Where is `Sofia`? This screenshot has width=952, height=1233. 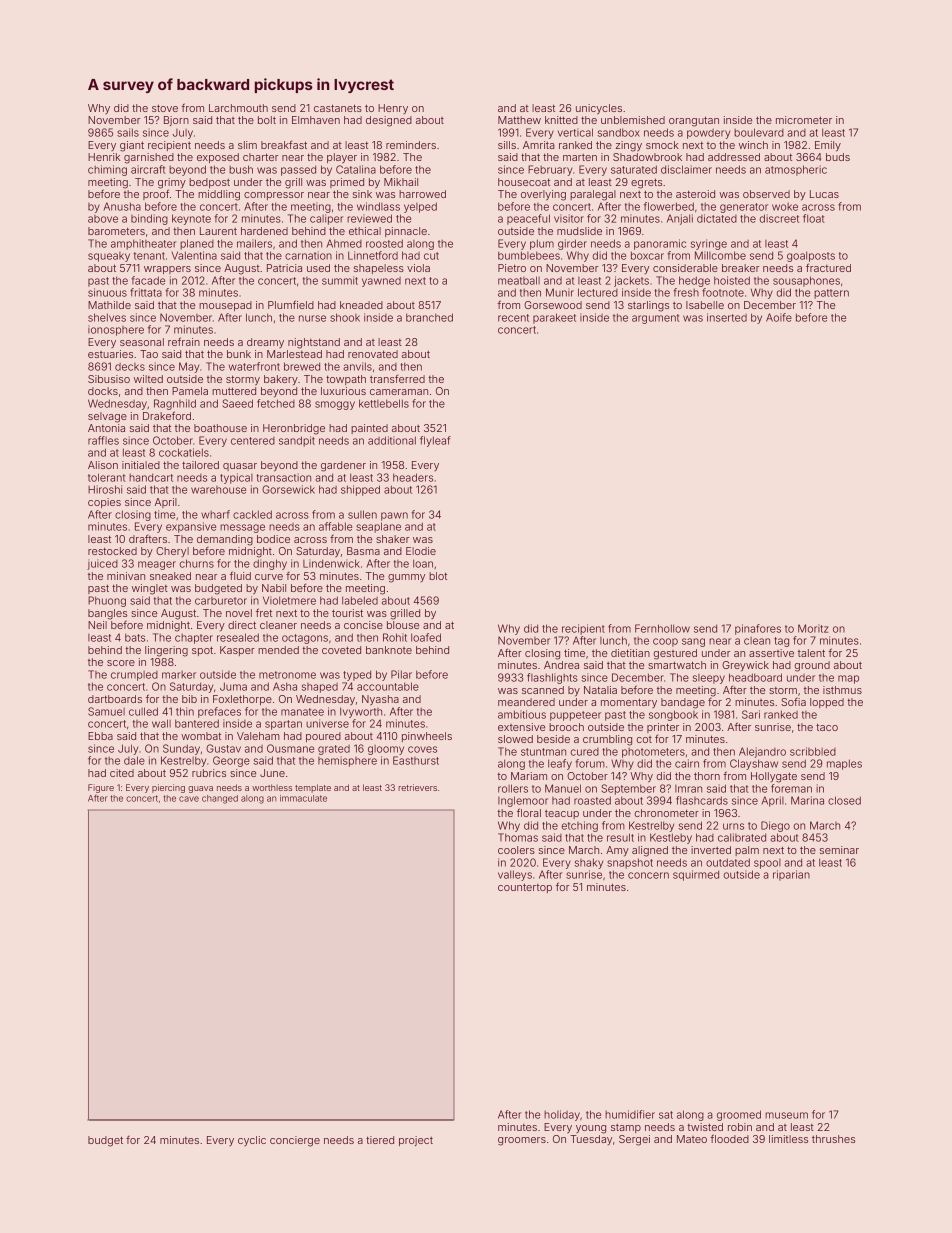 Sofia is located at coordinates (793, 702).
